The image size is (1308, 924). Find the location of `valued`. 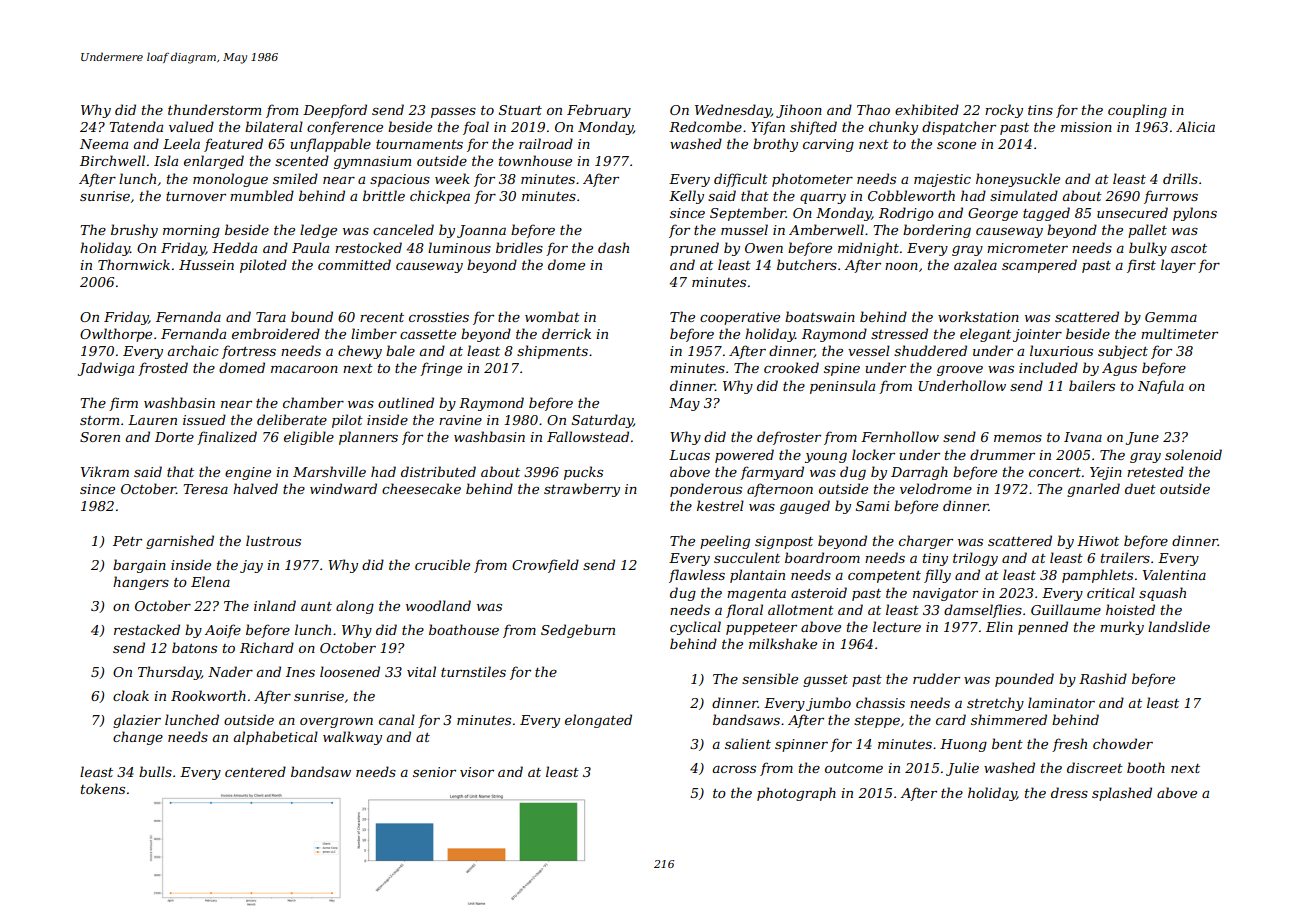

valued is located at coordinates (191, 126).
